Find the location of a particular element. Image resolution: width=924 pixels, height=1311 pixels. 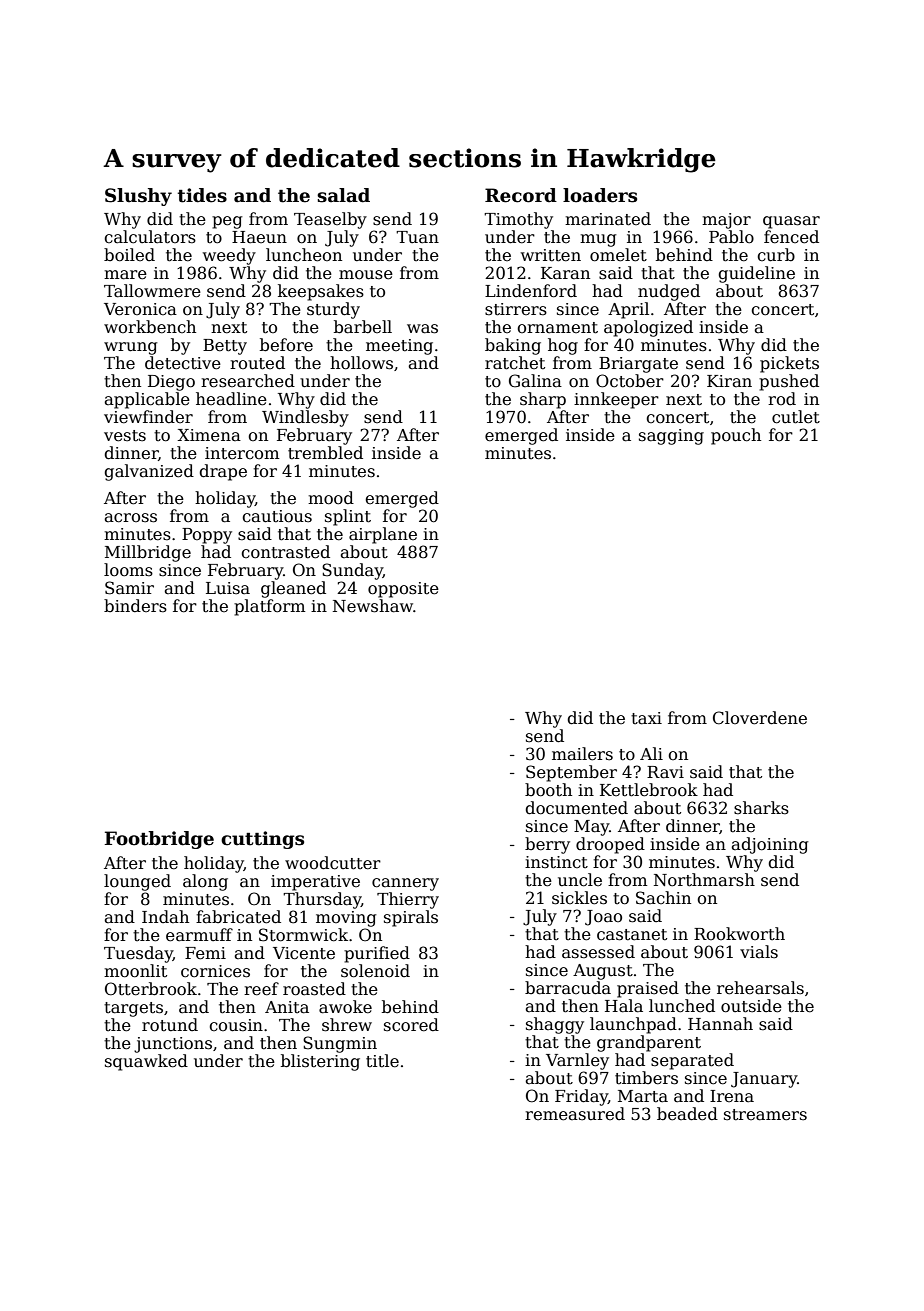

opposite is located at coordinates (403, 590).
